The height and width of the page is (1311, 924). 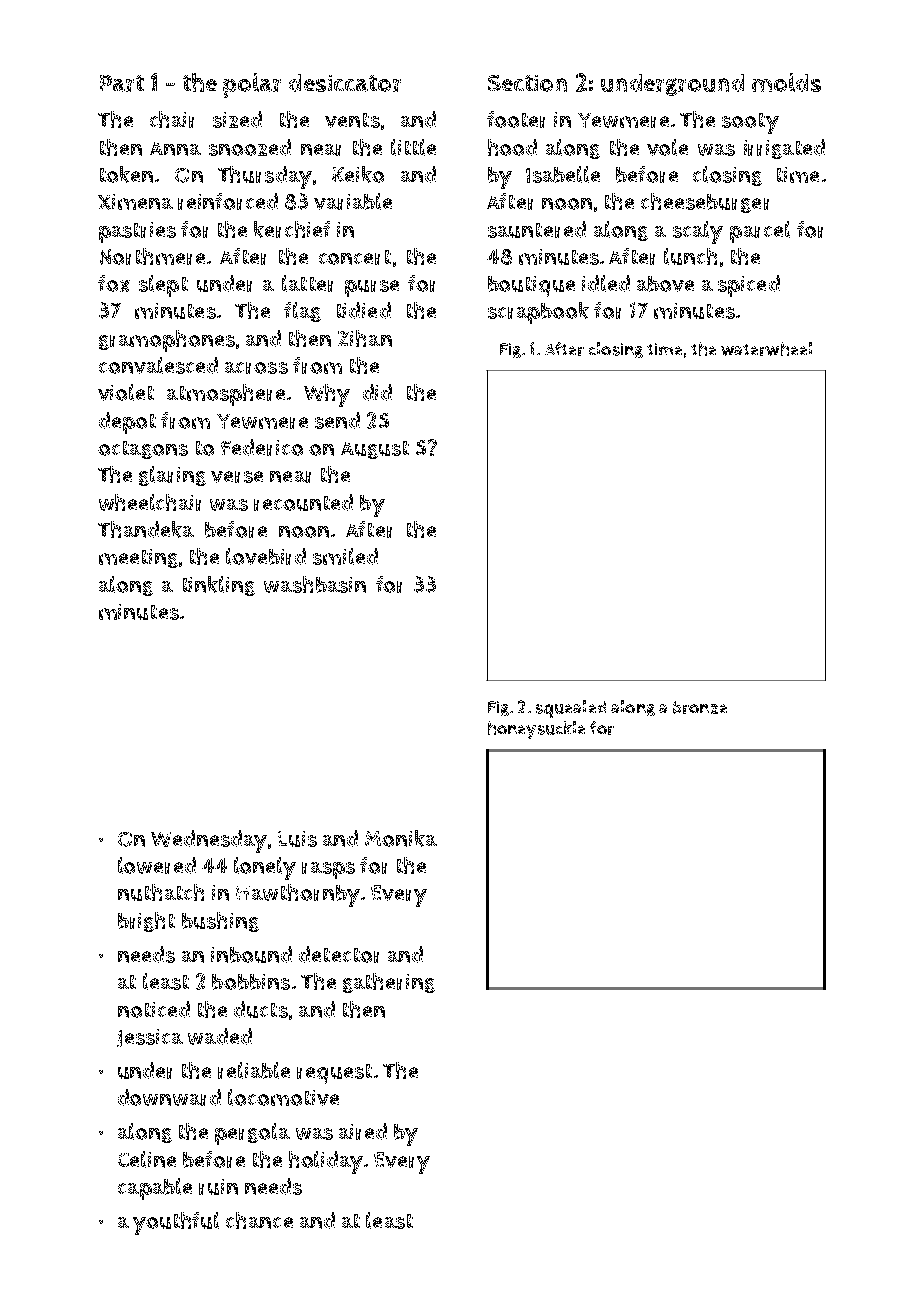 What do you see at coordinates (220, 922) in the page?
I see `bushing` at bounding box center [220, 922].
